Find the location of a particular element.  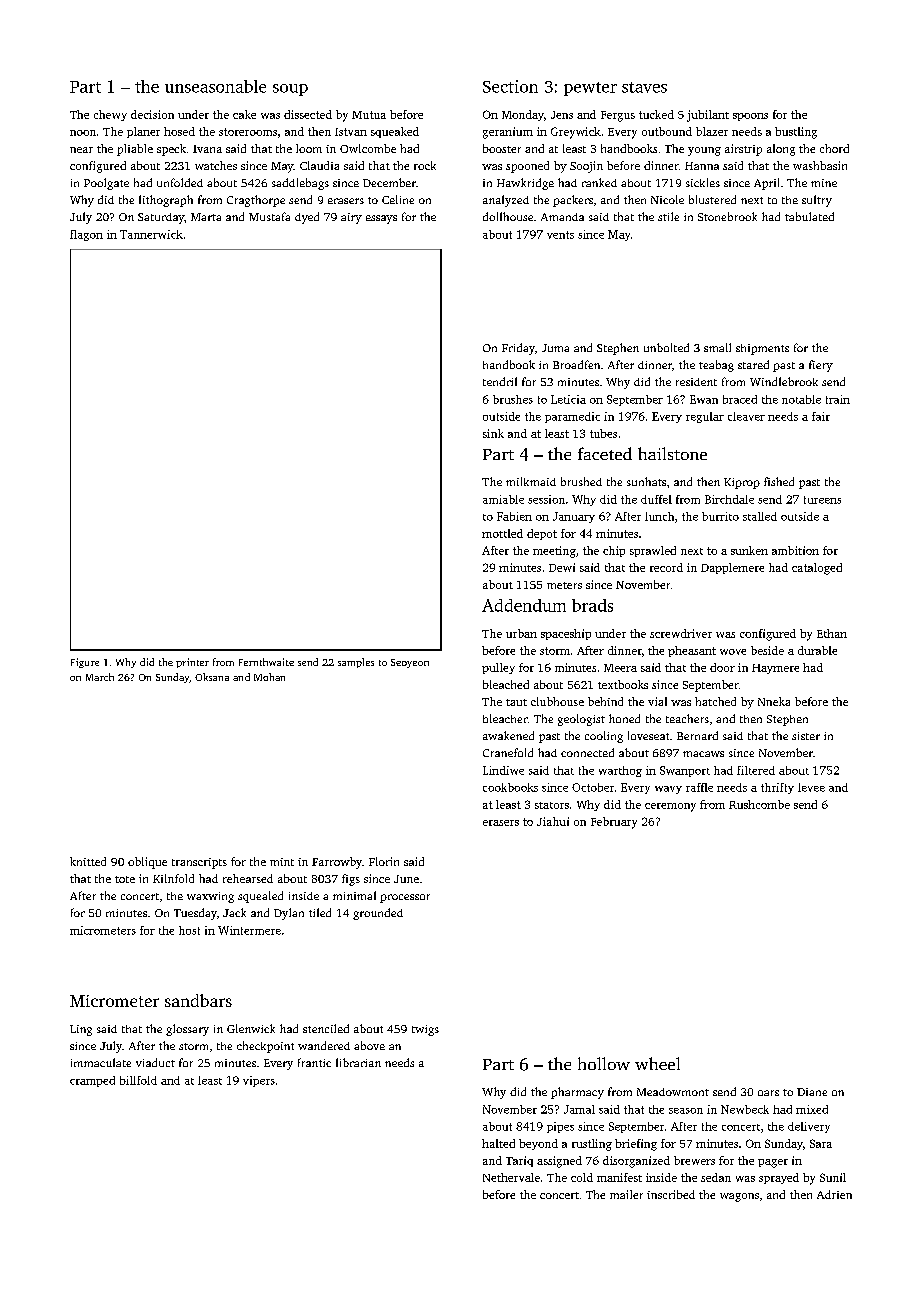

Florin is located at coordinates (384, 861).
